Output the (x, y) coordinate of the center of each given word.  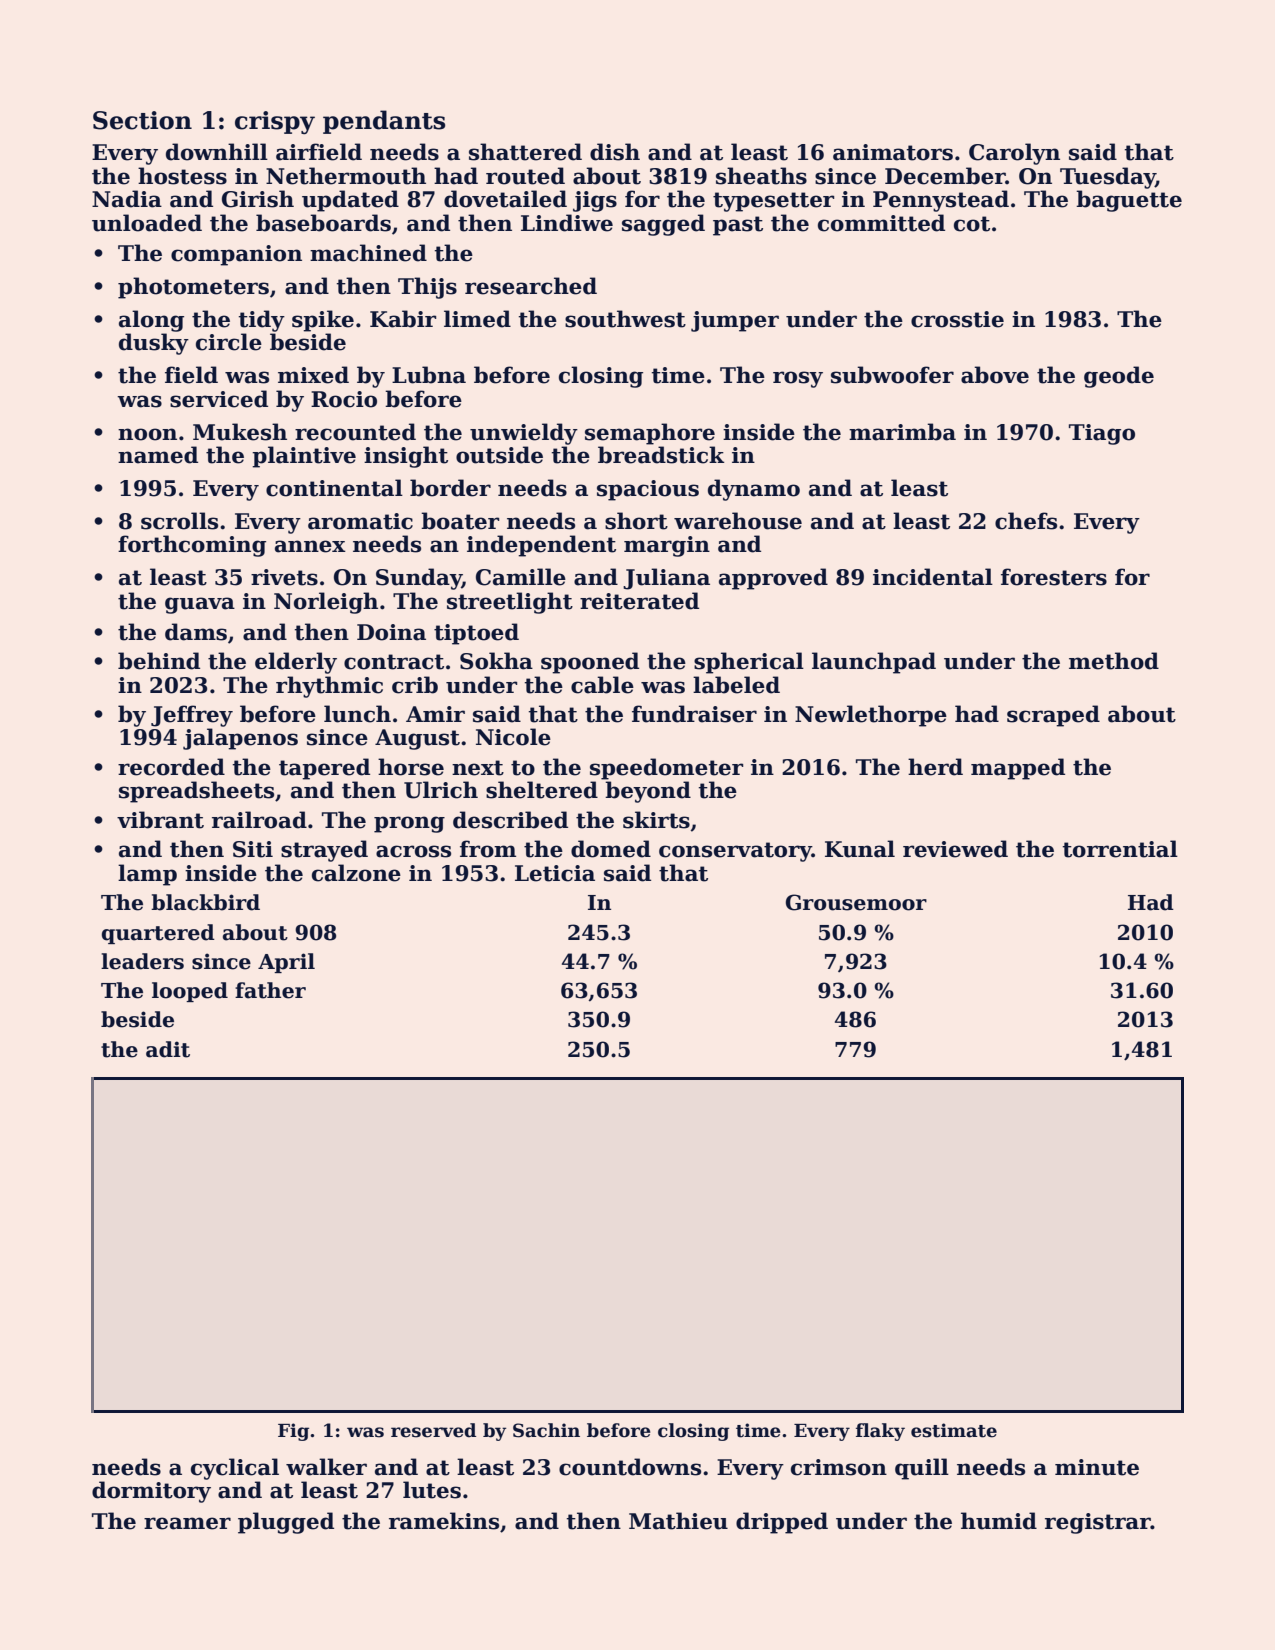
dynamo (754, 490)
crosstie (957, 319)
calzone (356, 873)
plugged (286, 1523)
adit (168, 1049)
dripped (782, 1523)
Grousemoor (856, 902)
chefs (1026, 521)
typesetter (773, 202)
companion (236, 255)
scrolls (179, 521)
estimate (954, 1430)
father (270, 990)
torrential (1120, 849)
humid (999, 1521)
